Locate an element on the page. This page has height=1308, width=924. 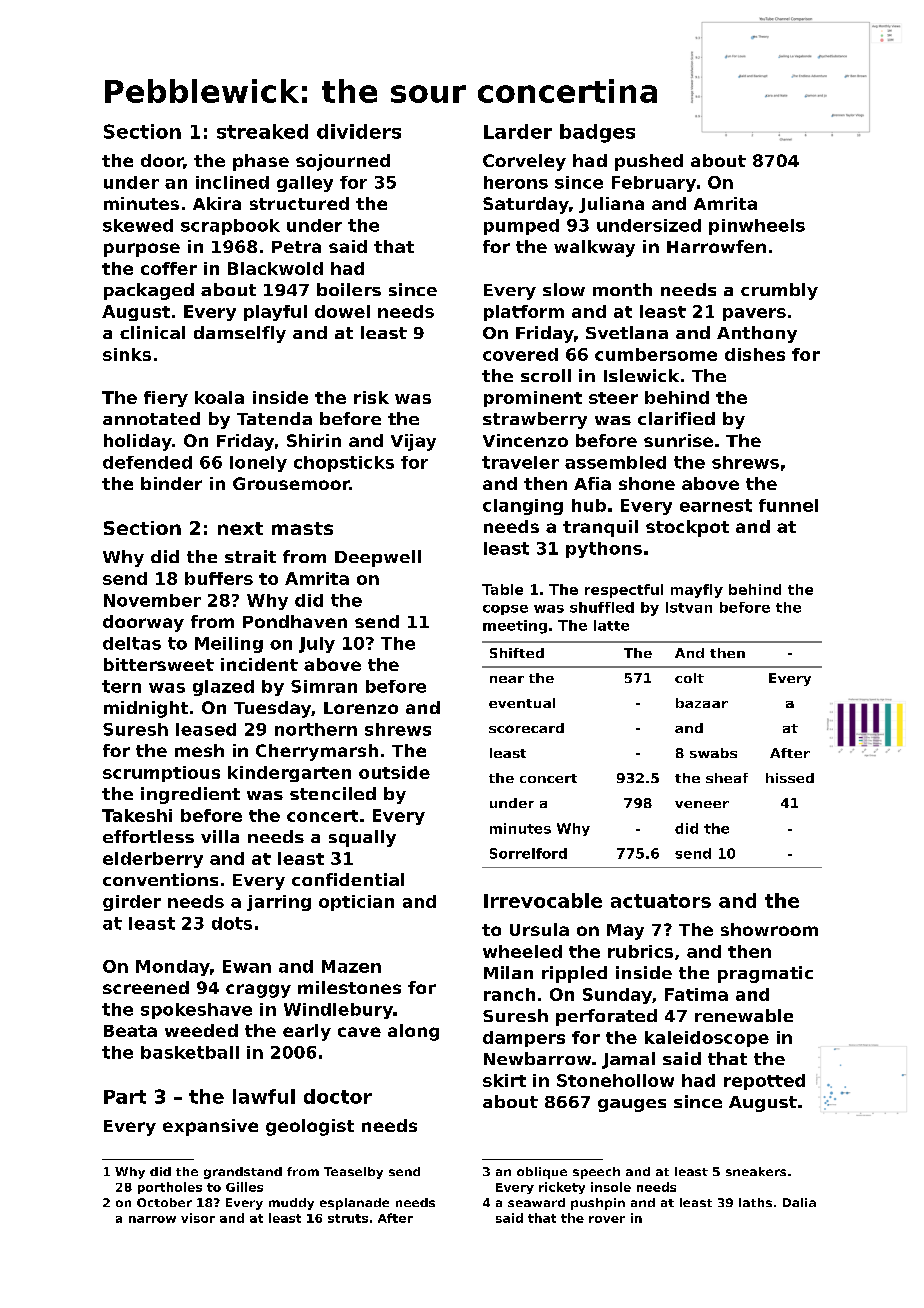
streaked is located at coordinates (262, 131).
